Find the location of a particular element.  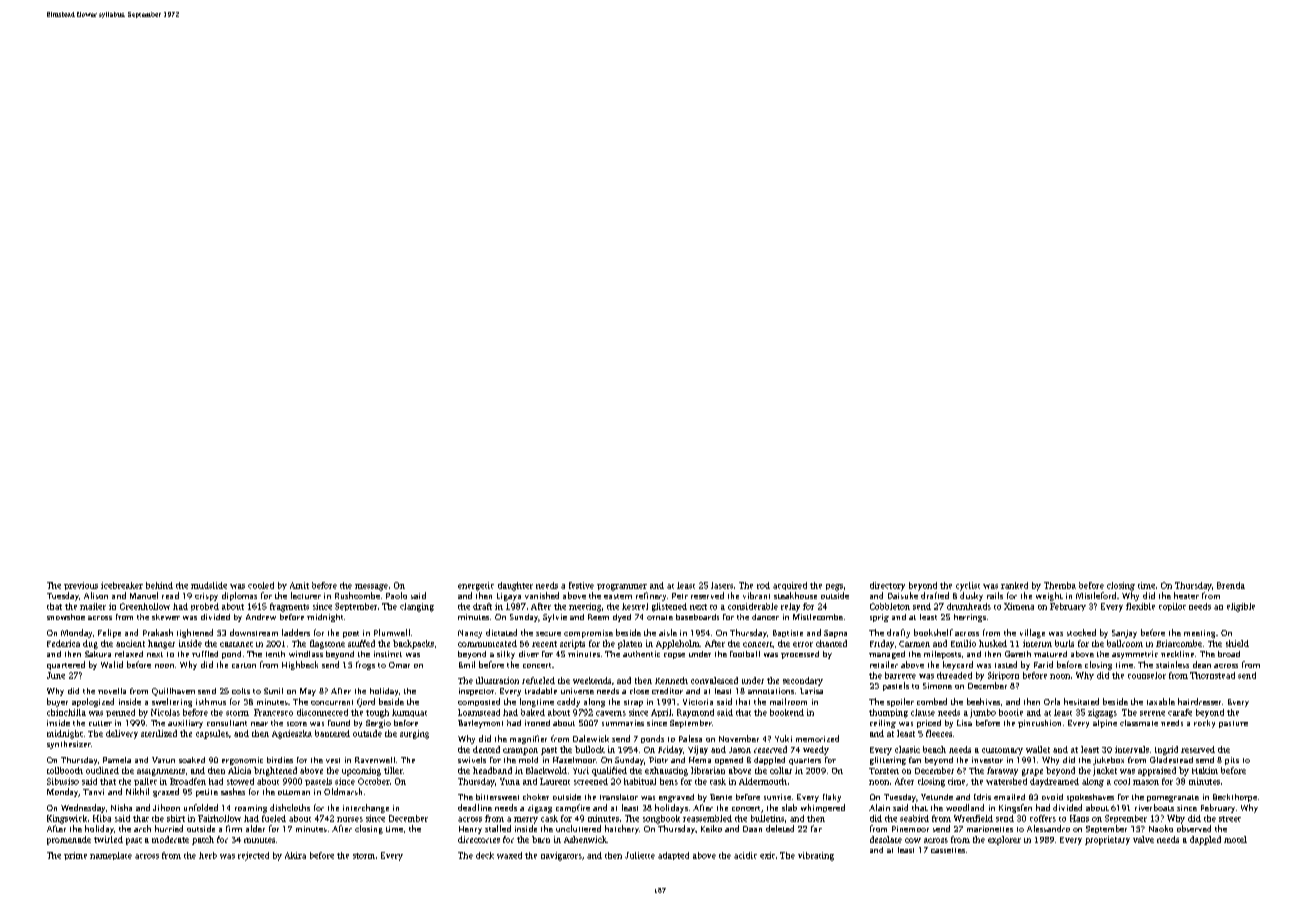

alpine is located at coordinates (1105, 724).
